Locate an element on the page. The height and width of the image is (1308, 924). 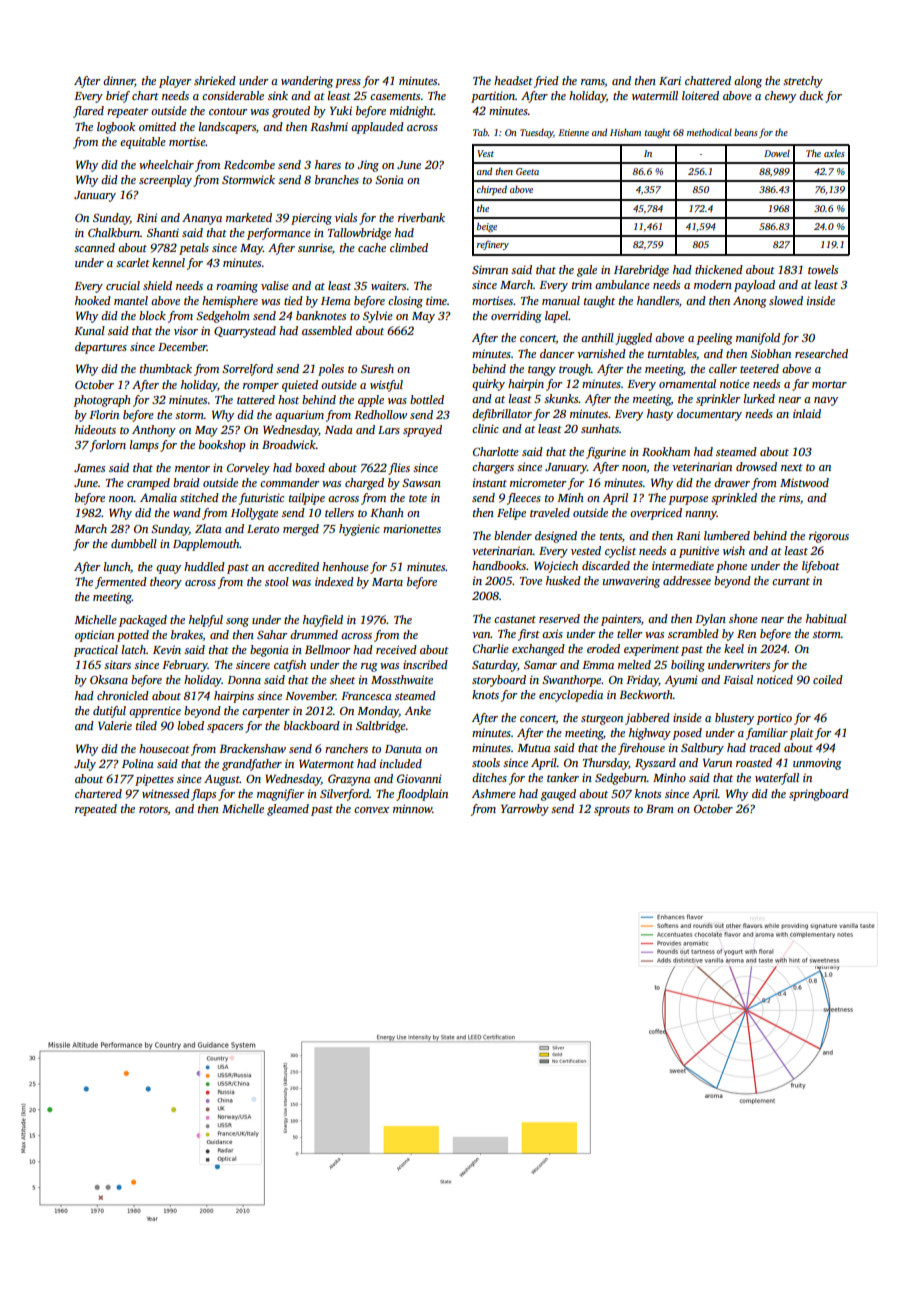
stretchy is located at coordinates (803, 82).
